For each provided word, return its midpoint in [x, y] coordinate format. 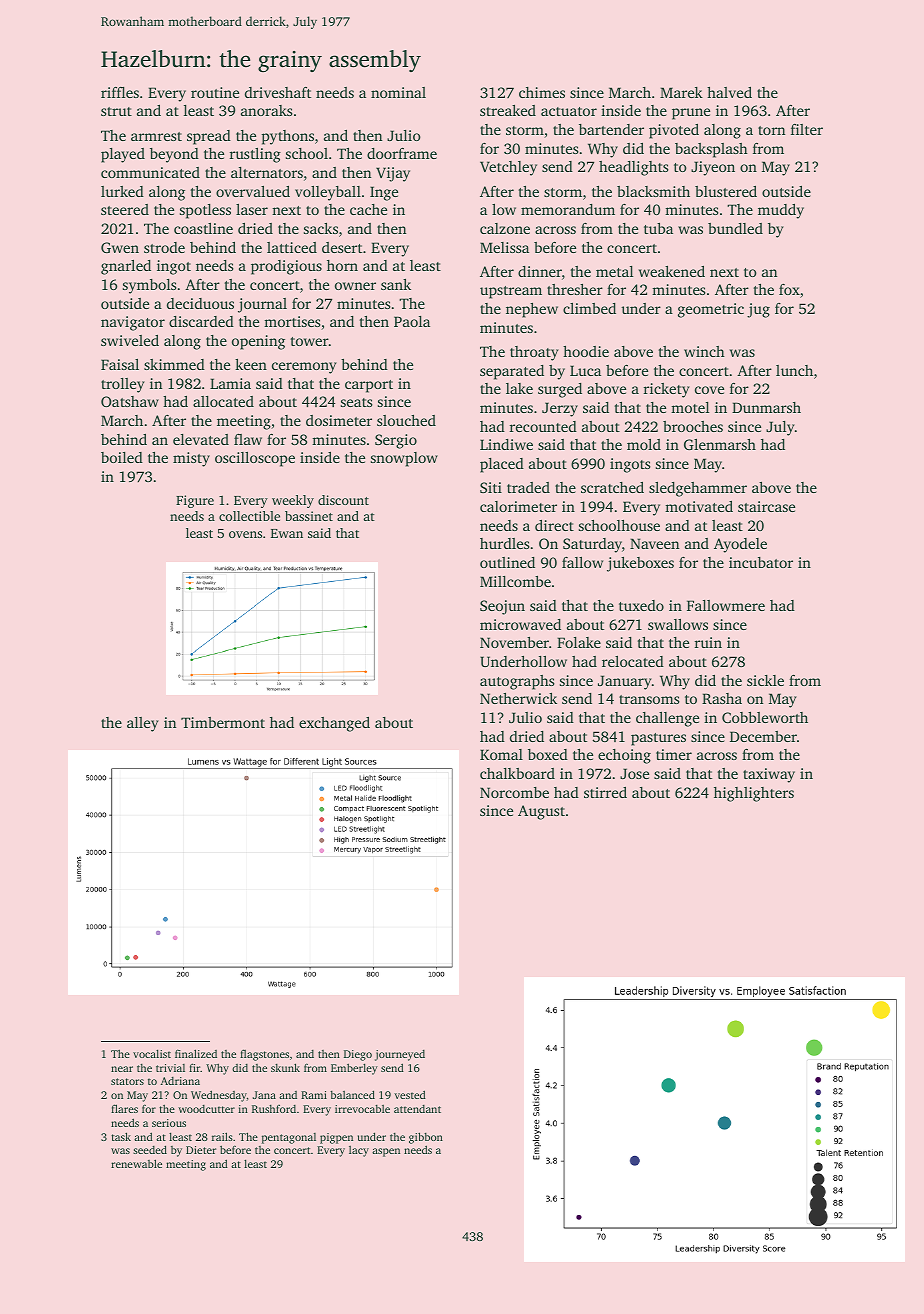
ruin [708, 642]
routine [215, 92]
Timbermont [223, 722]
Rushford [274, 1109]
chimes [542, 92]
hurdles [504, 543]
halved [729, 92]
